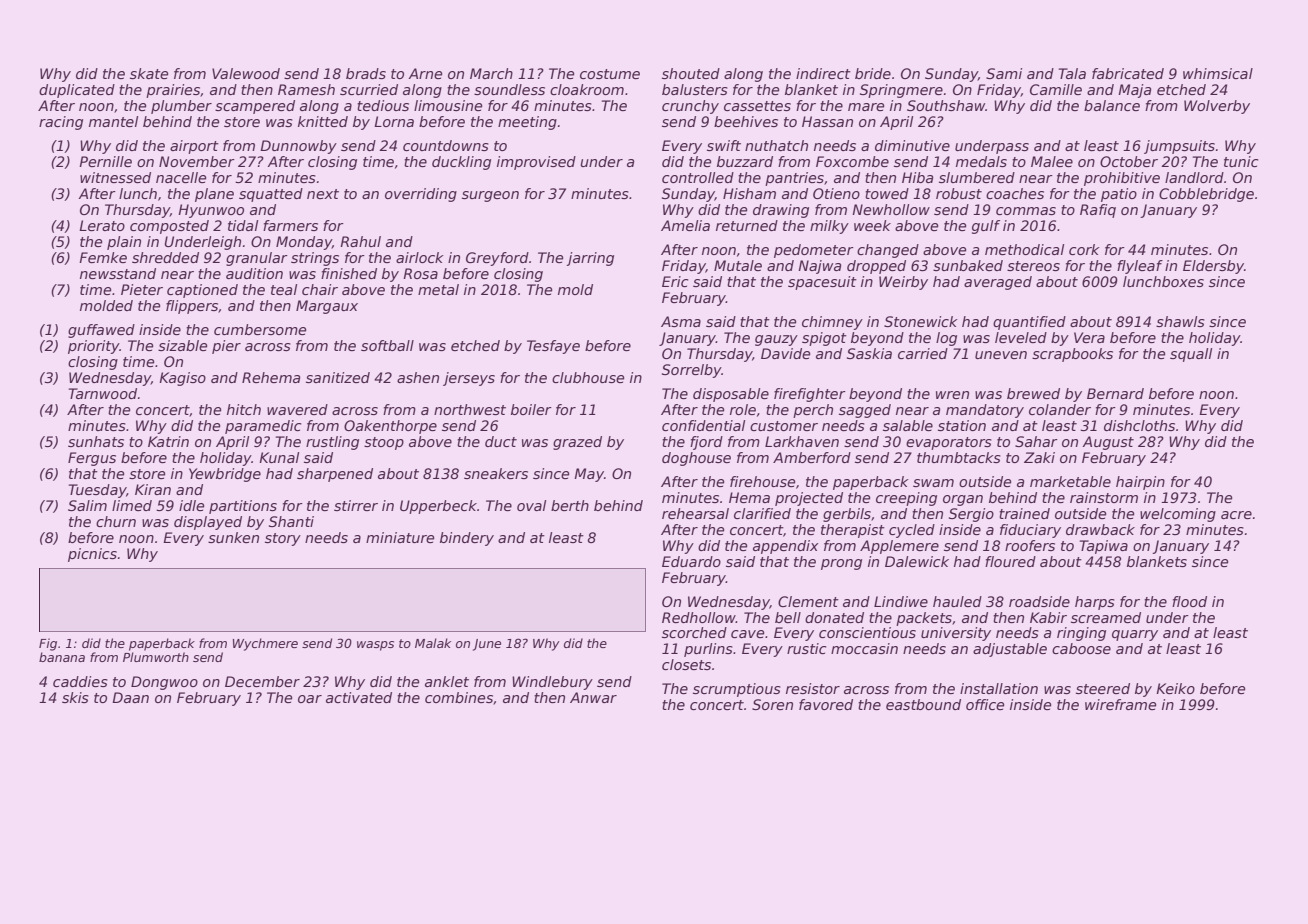 The image size is (1308, 924). I want to click on scrumptious, so click(736, 690).
